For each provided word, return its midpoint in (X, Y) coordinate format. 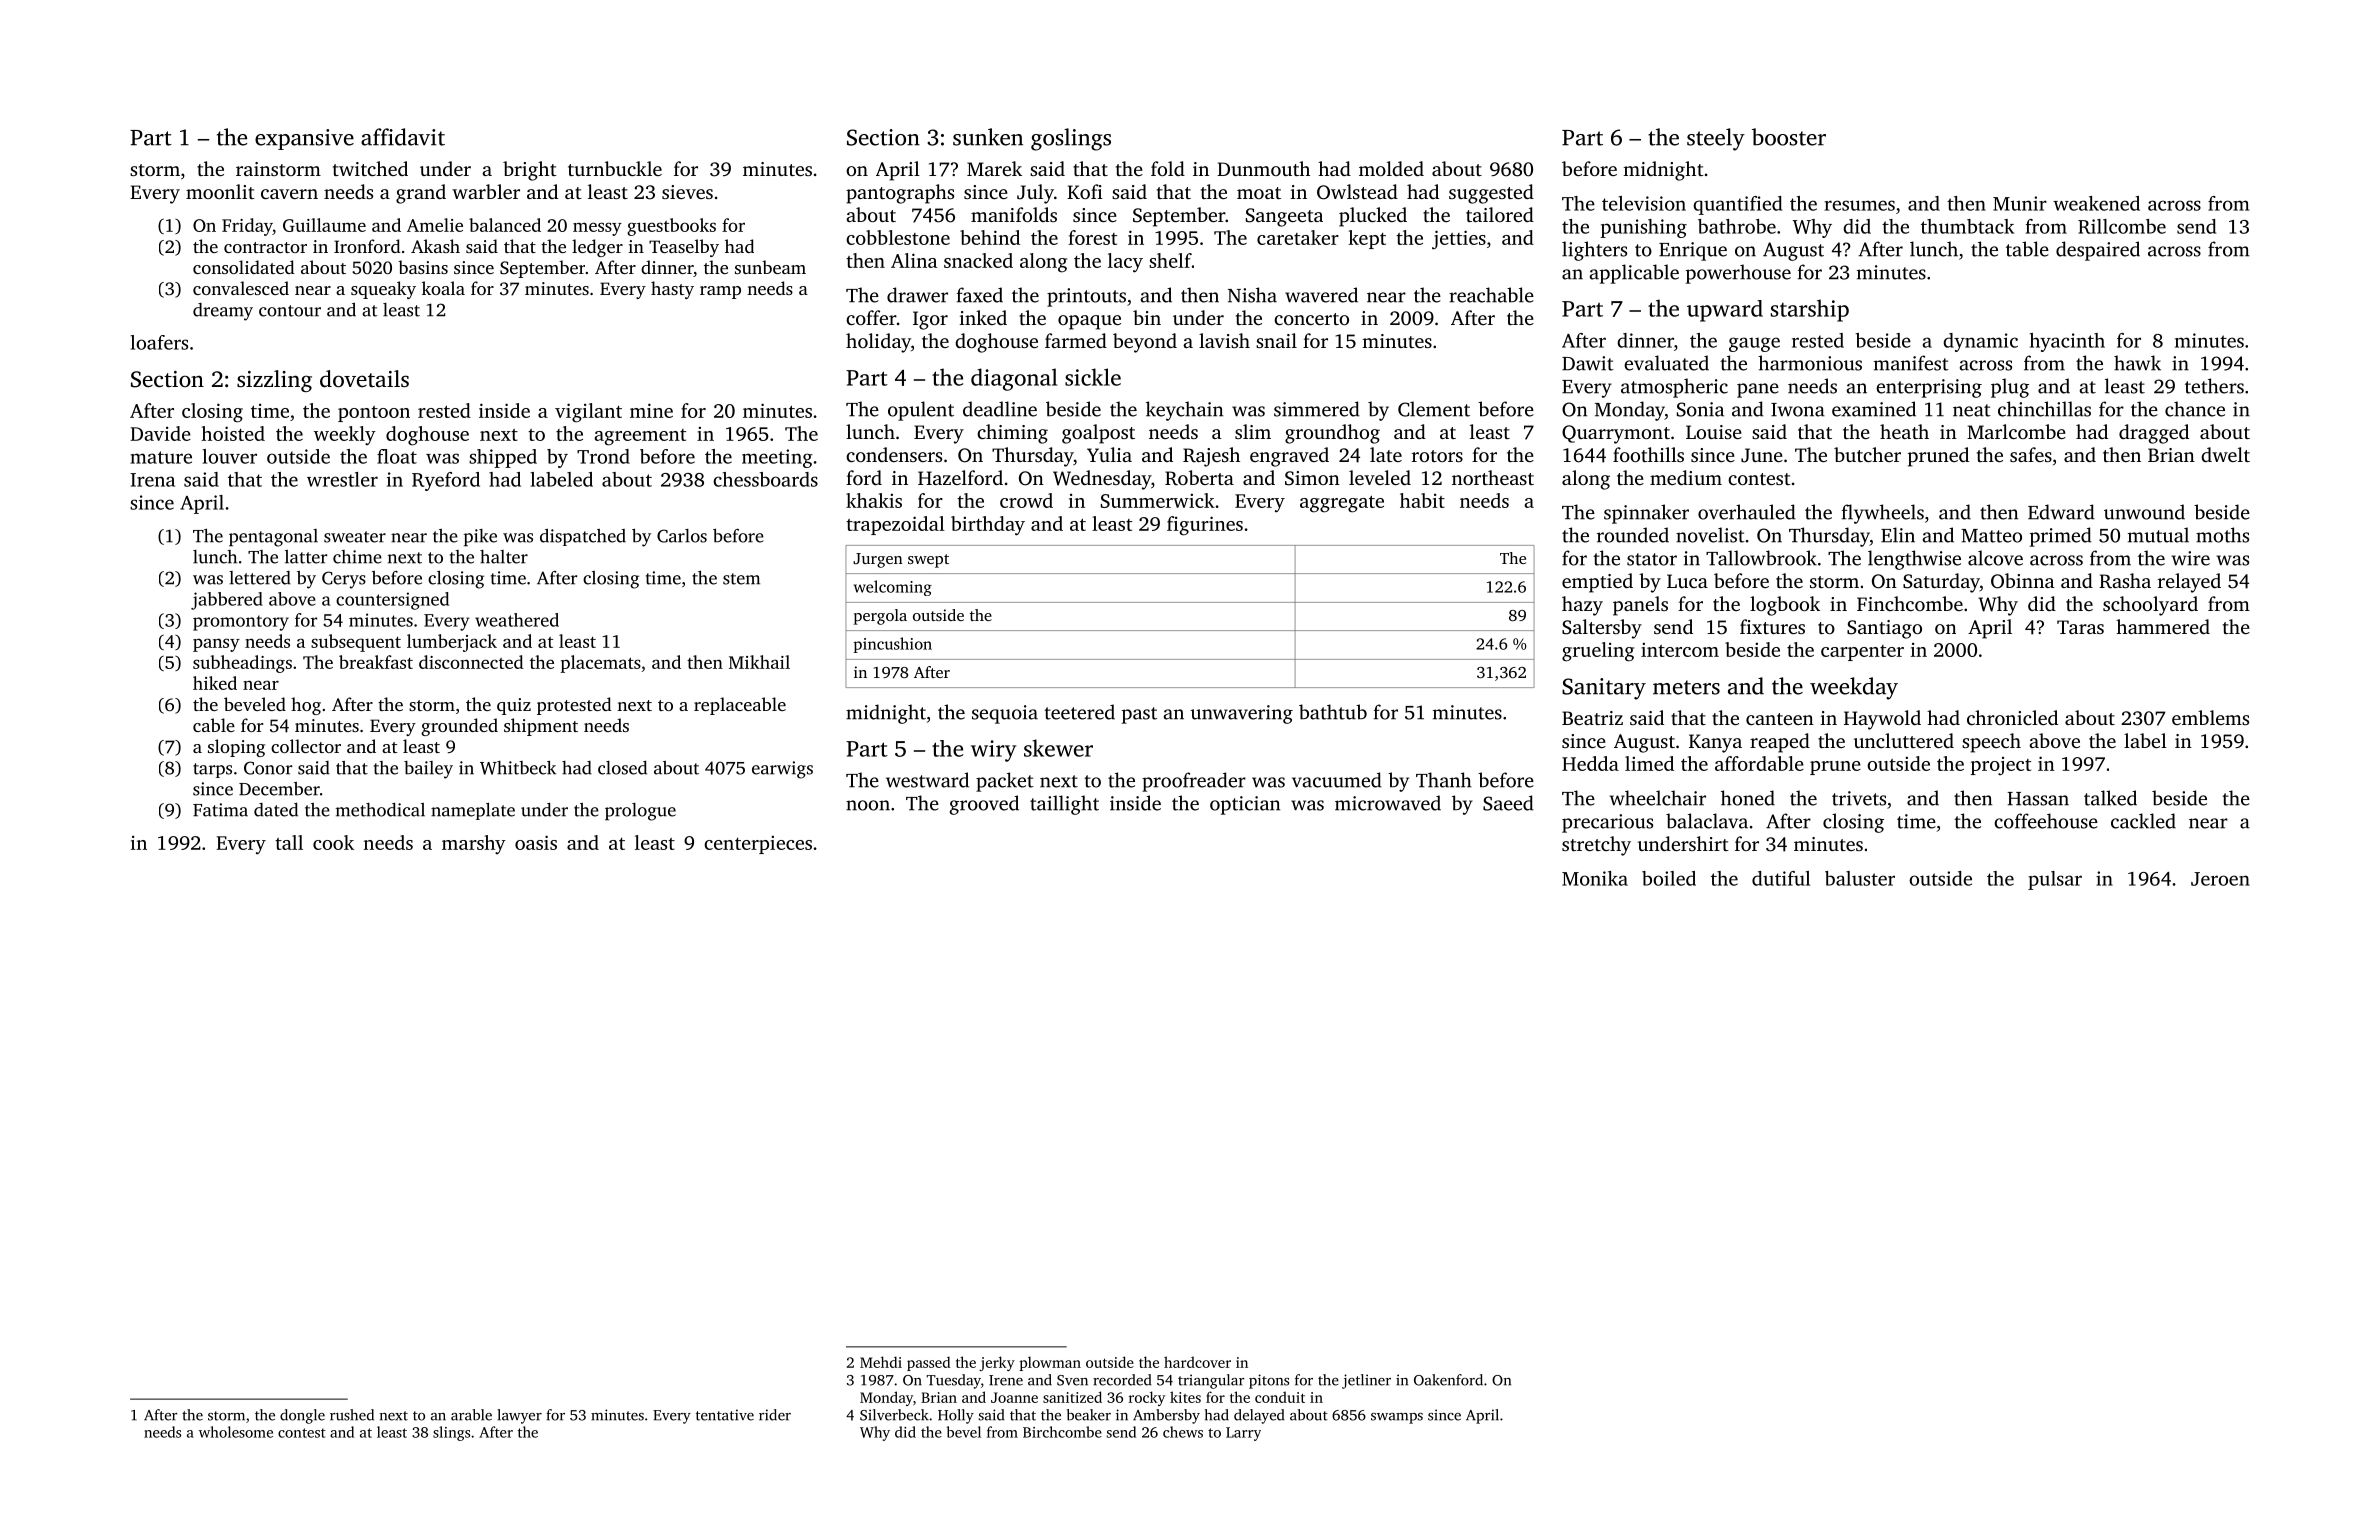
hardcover (1197, 1362)
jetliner (1366, 1381)
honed (1748, 798)
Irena (152, 480)
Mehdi (881, 1362)
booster (1789, 137)
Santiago (1884, 629)
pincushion (893, 645)
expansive (304, 139)
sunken (988, 137)
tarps (212, 770)
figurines (1205, 526)
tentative (725, 1415)
